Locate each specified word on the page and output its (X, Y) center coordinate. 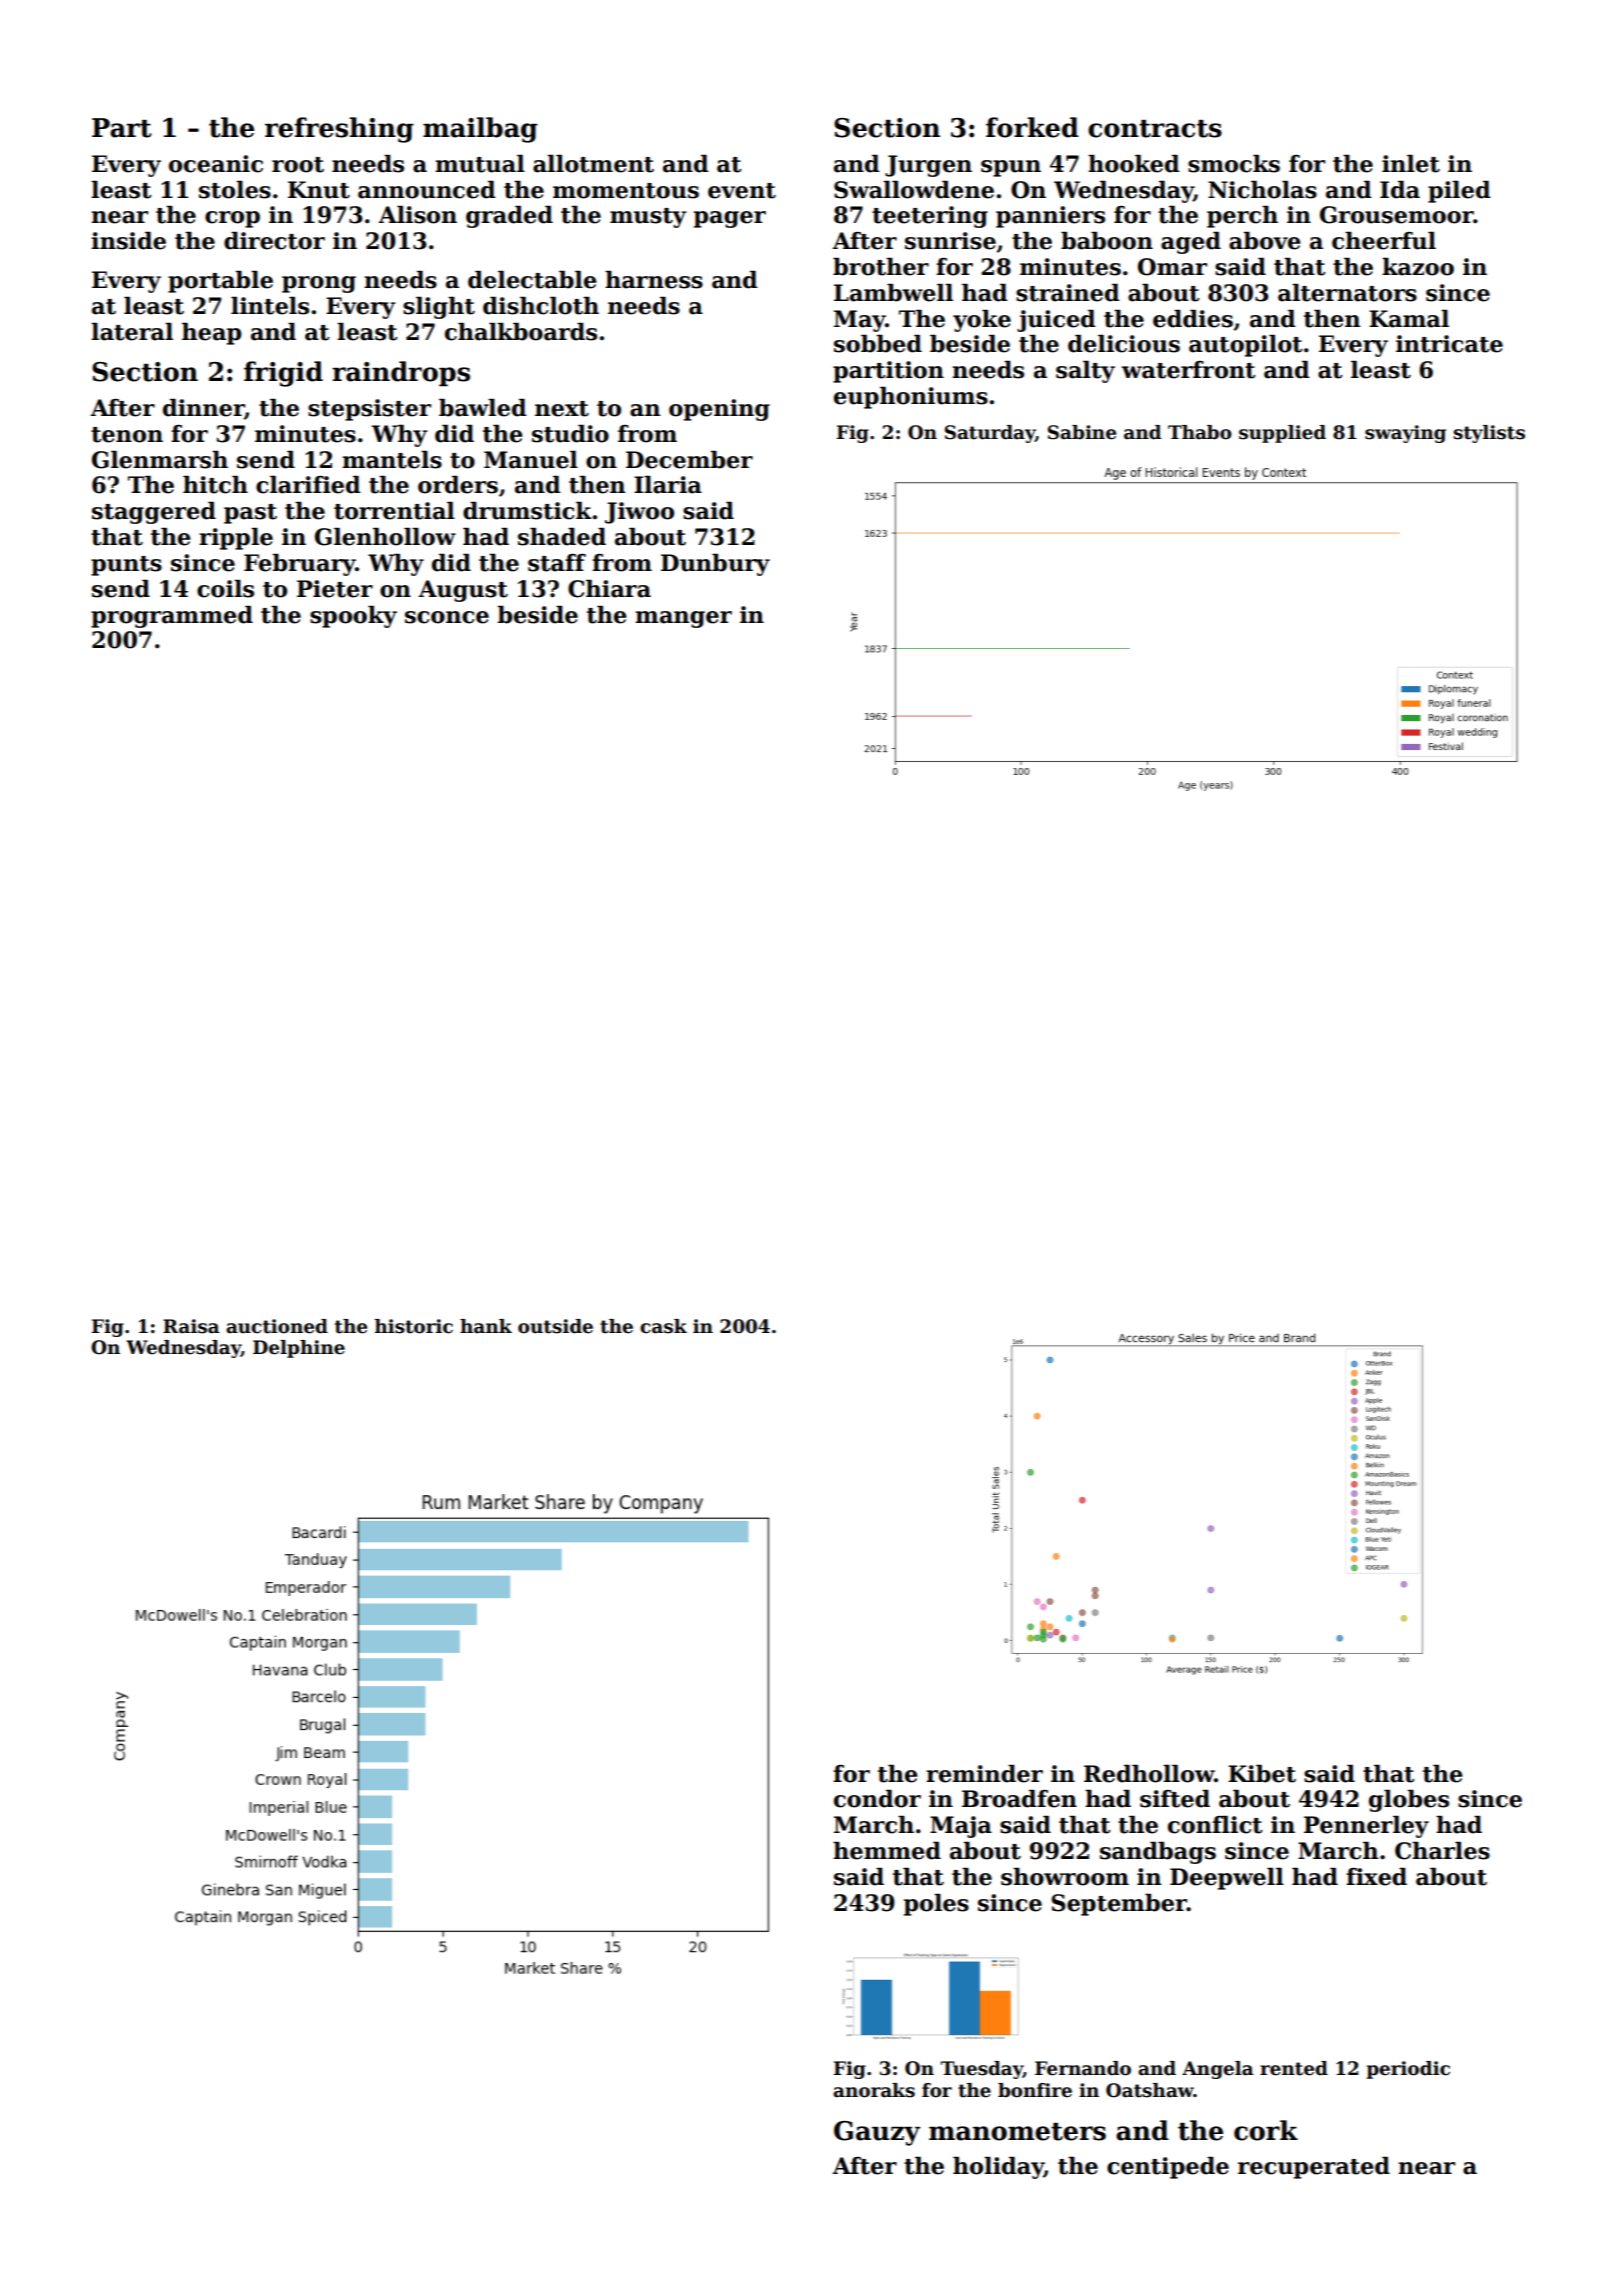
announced (427, 190)
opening (719, 410)
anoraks (874, 2090)
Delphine (299, 1349)
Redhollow (1149, 1774)
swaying (1405, 434)
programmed (172, 617)
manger (683, 619)
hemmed (887, 1851)
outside (555, 1326)
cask (663, 1326)
